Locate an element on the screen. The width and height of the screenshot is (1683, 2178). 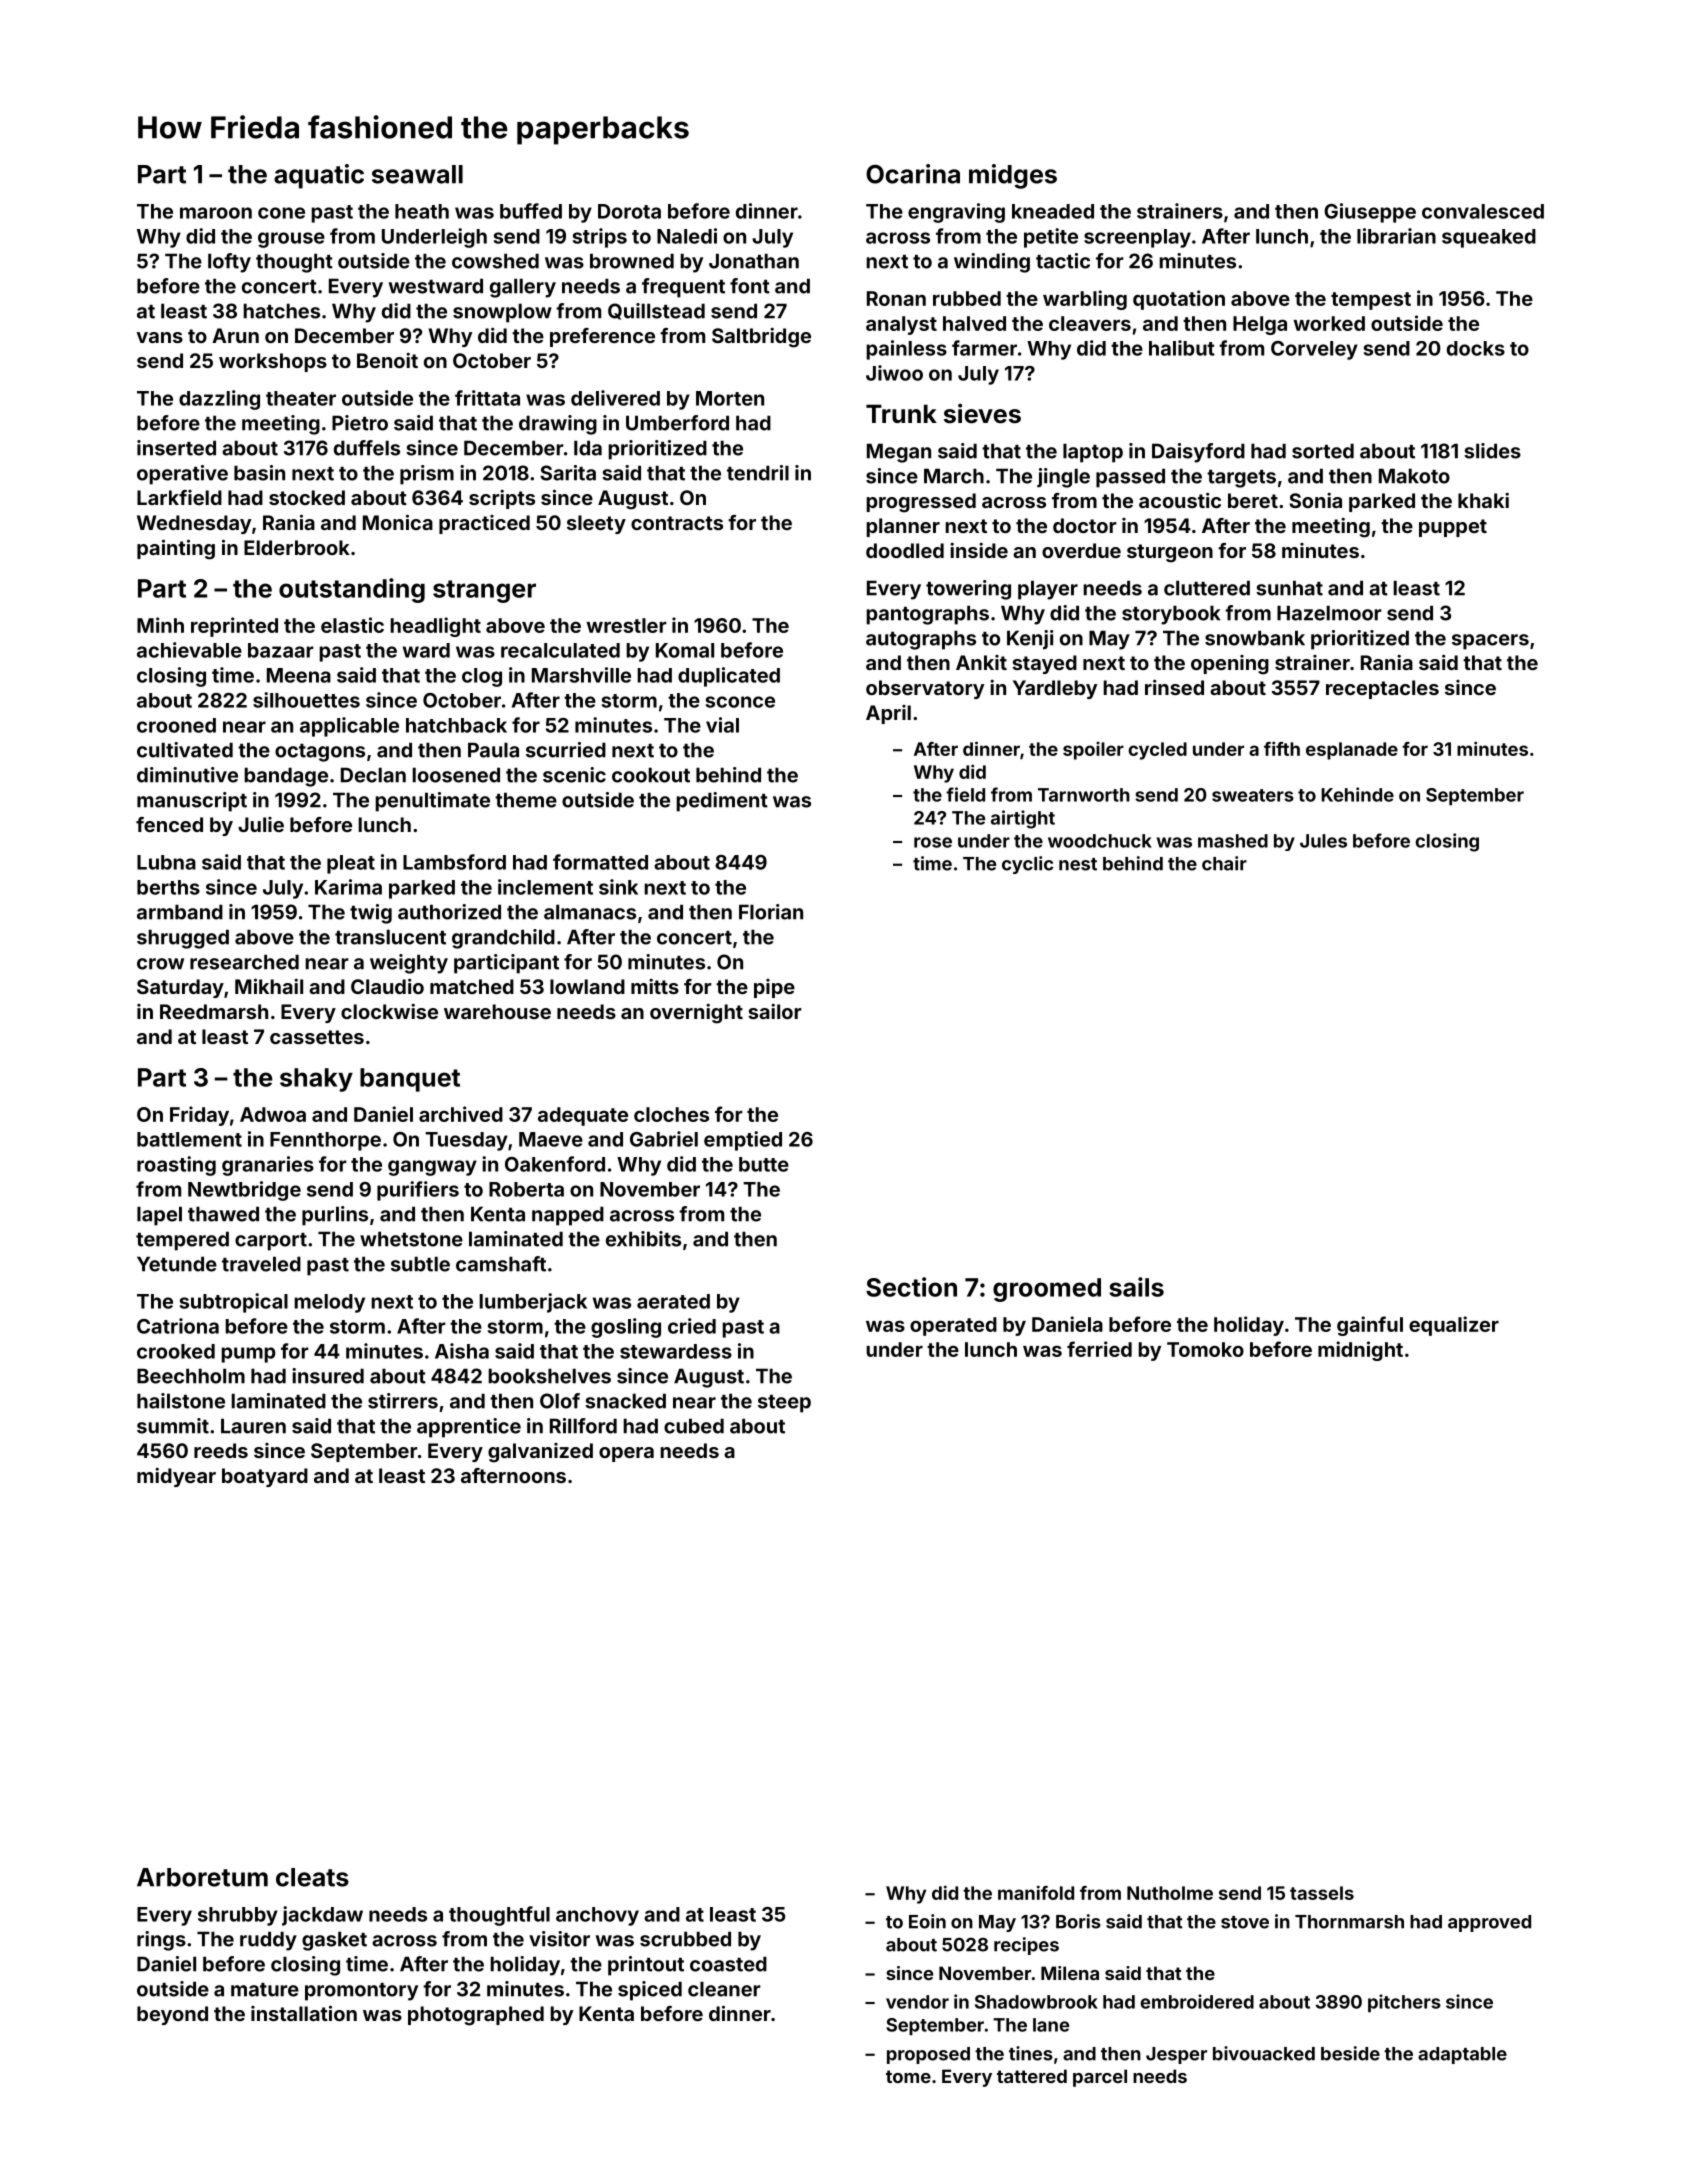
Ronan is located at coordinates (896, 298).
